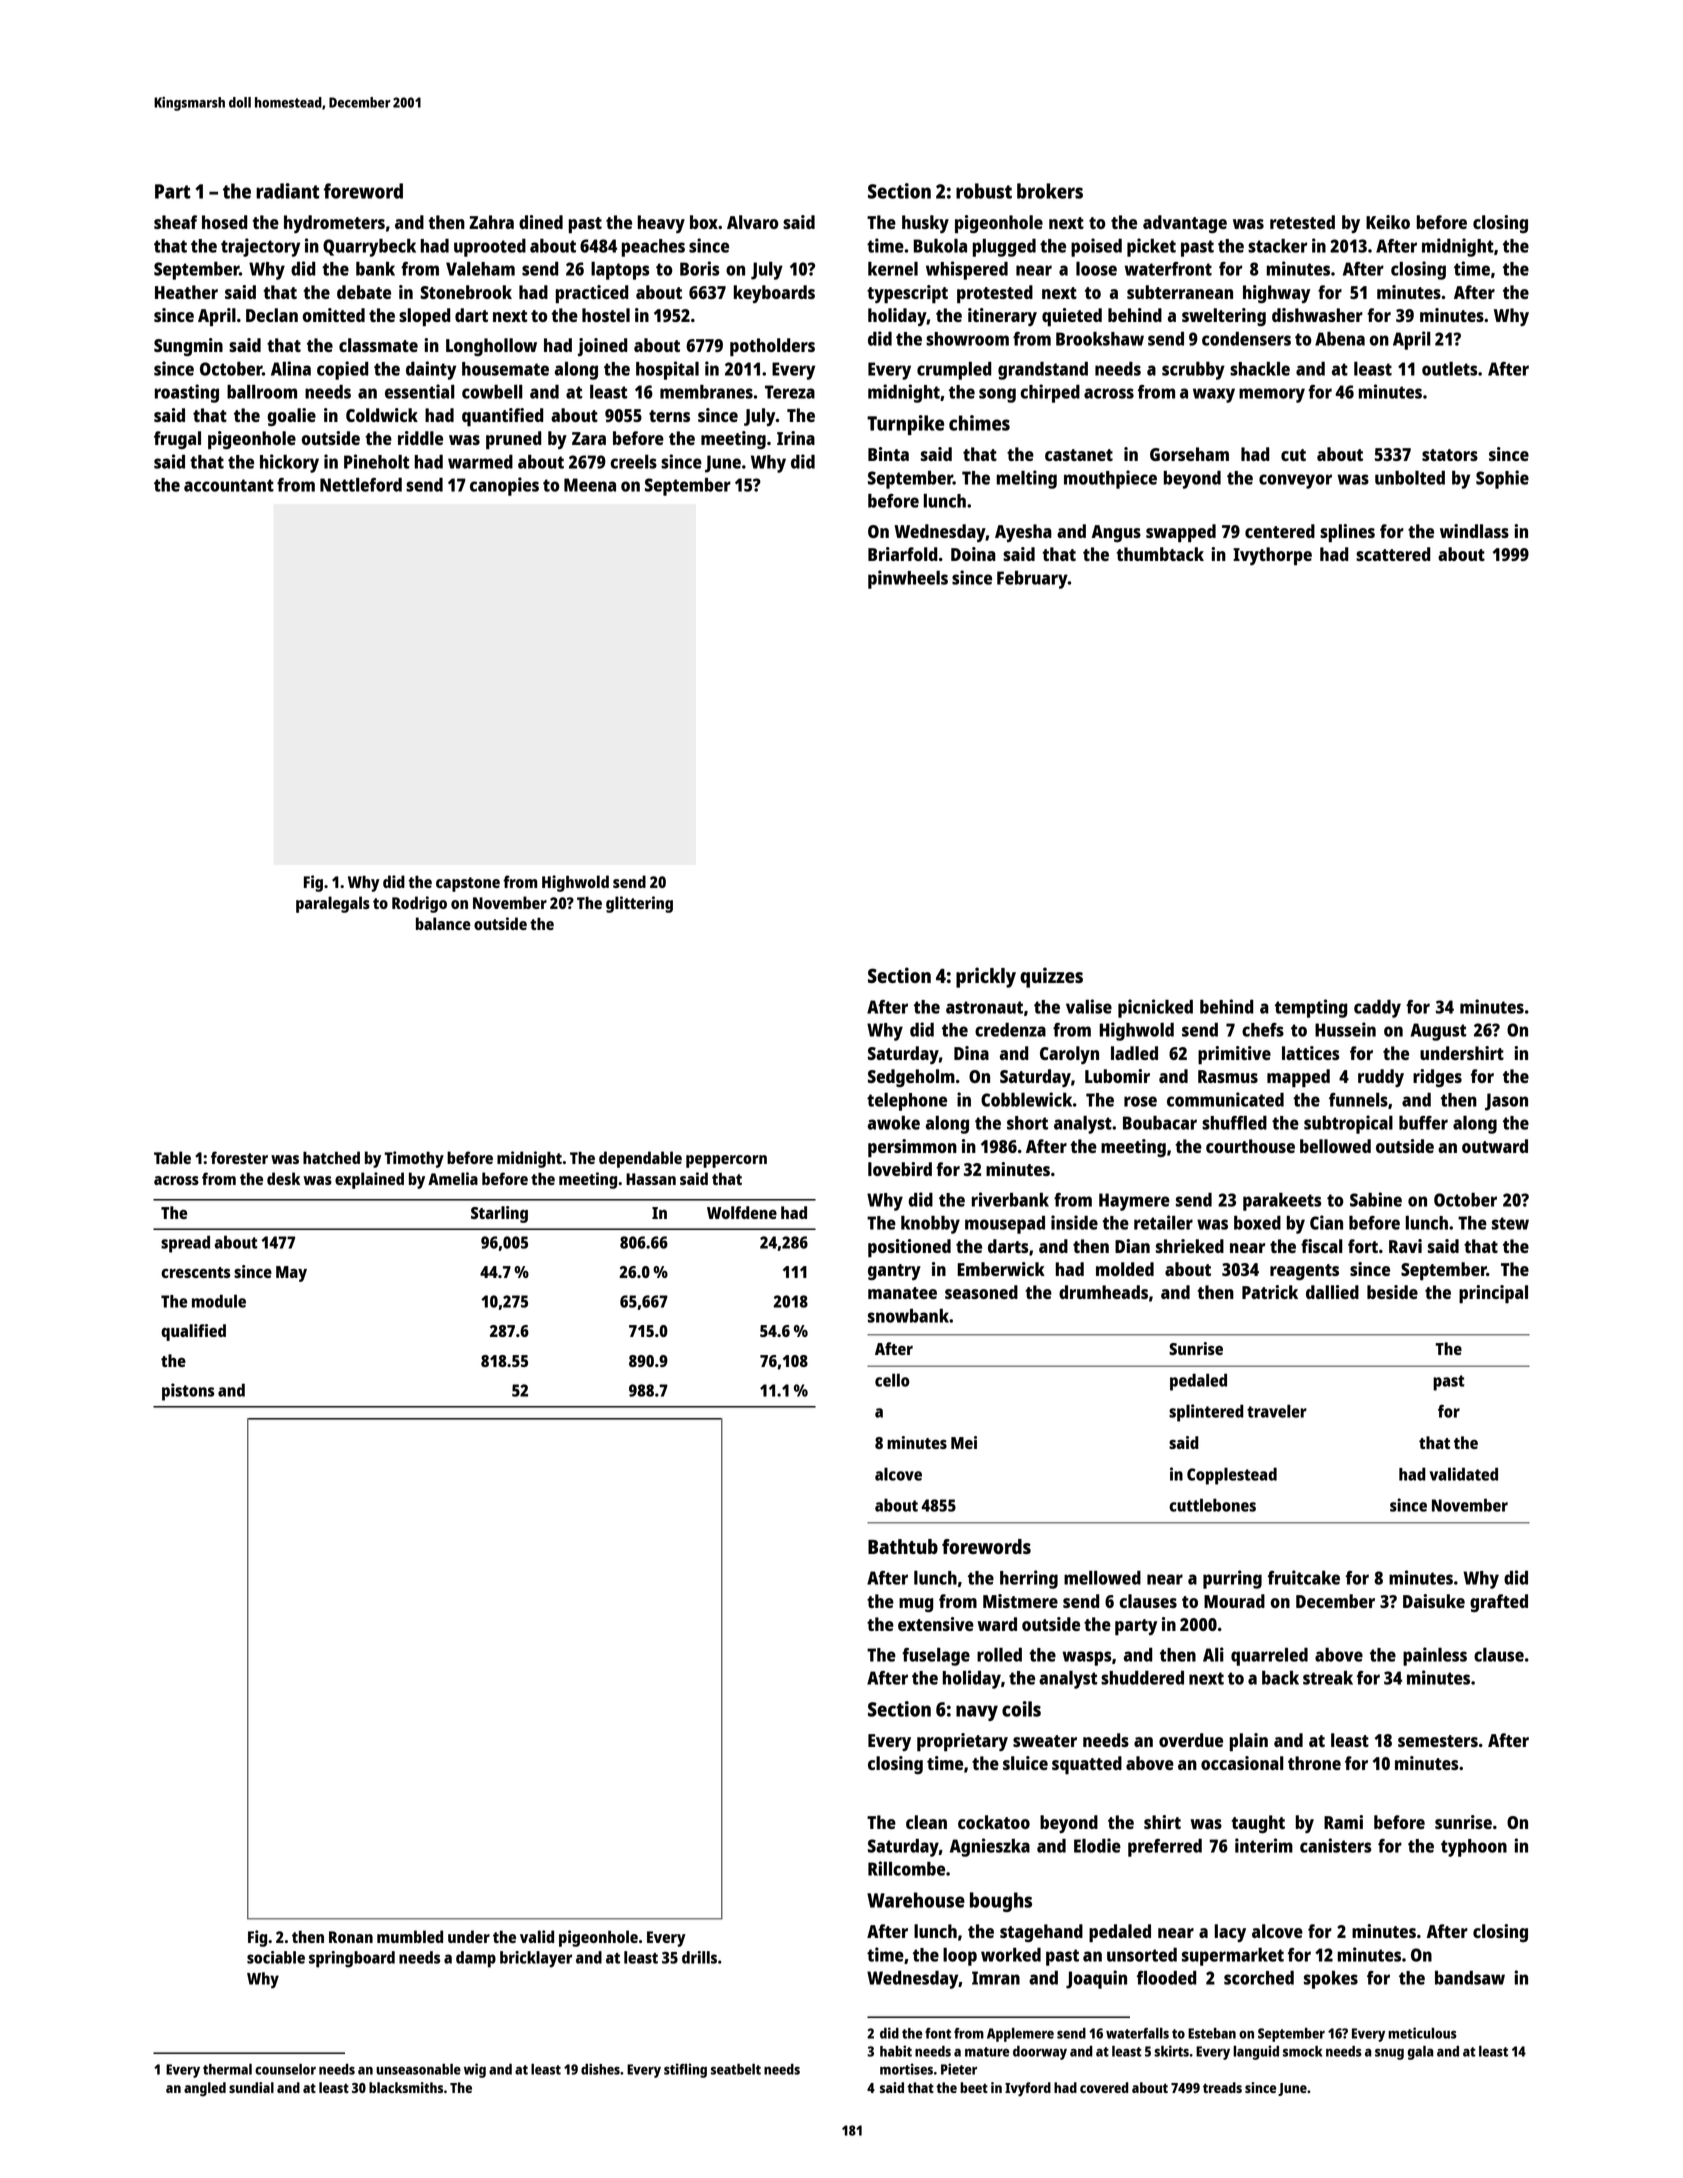 The width and height of the screenshot is (1683, 2178). Describe the element at coordinates (736, 2069) in the screenshot. I see `seatbelt` at that location.
